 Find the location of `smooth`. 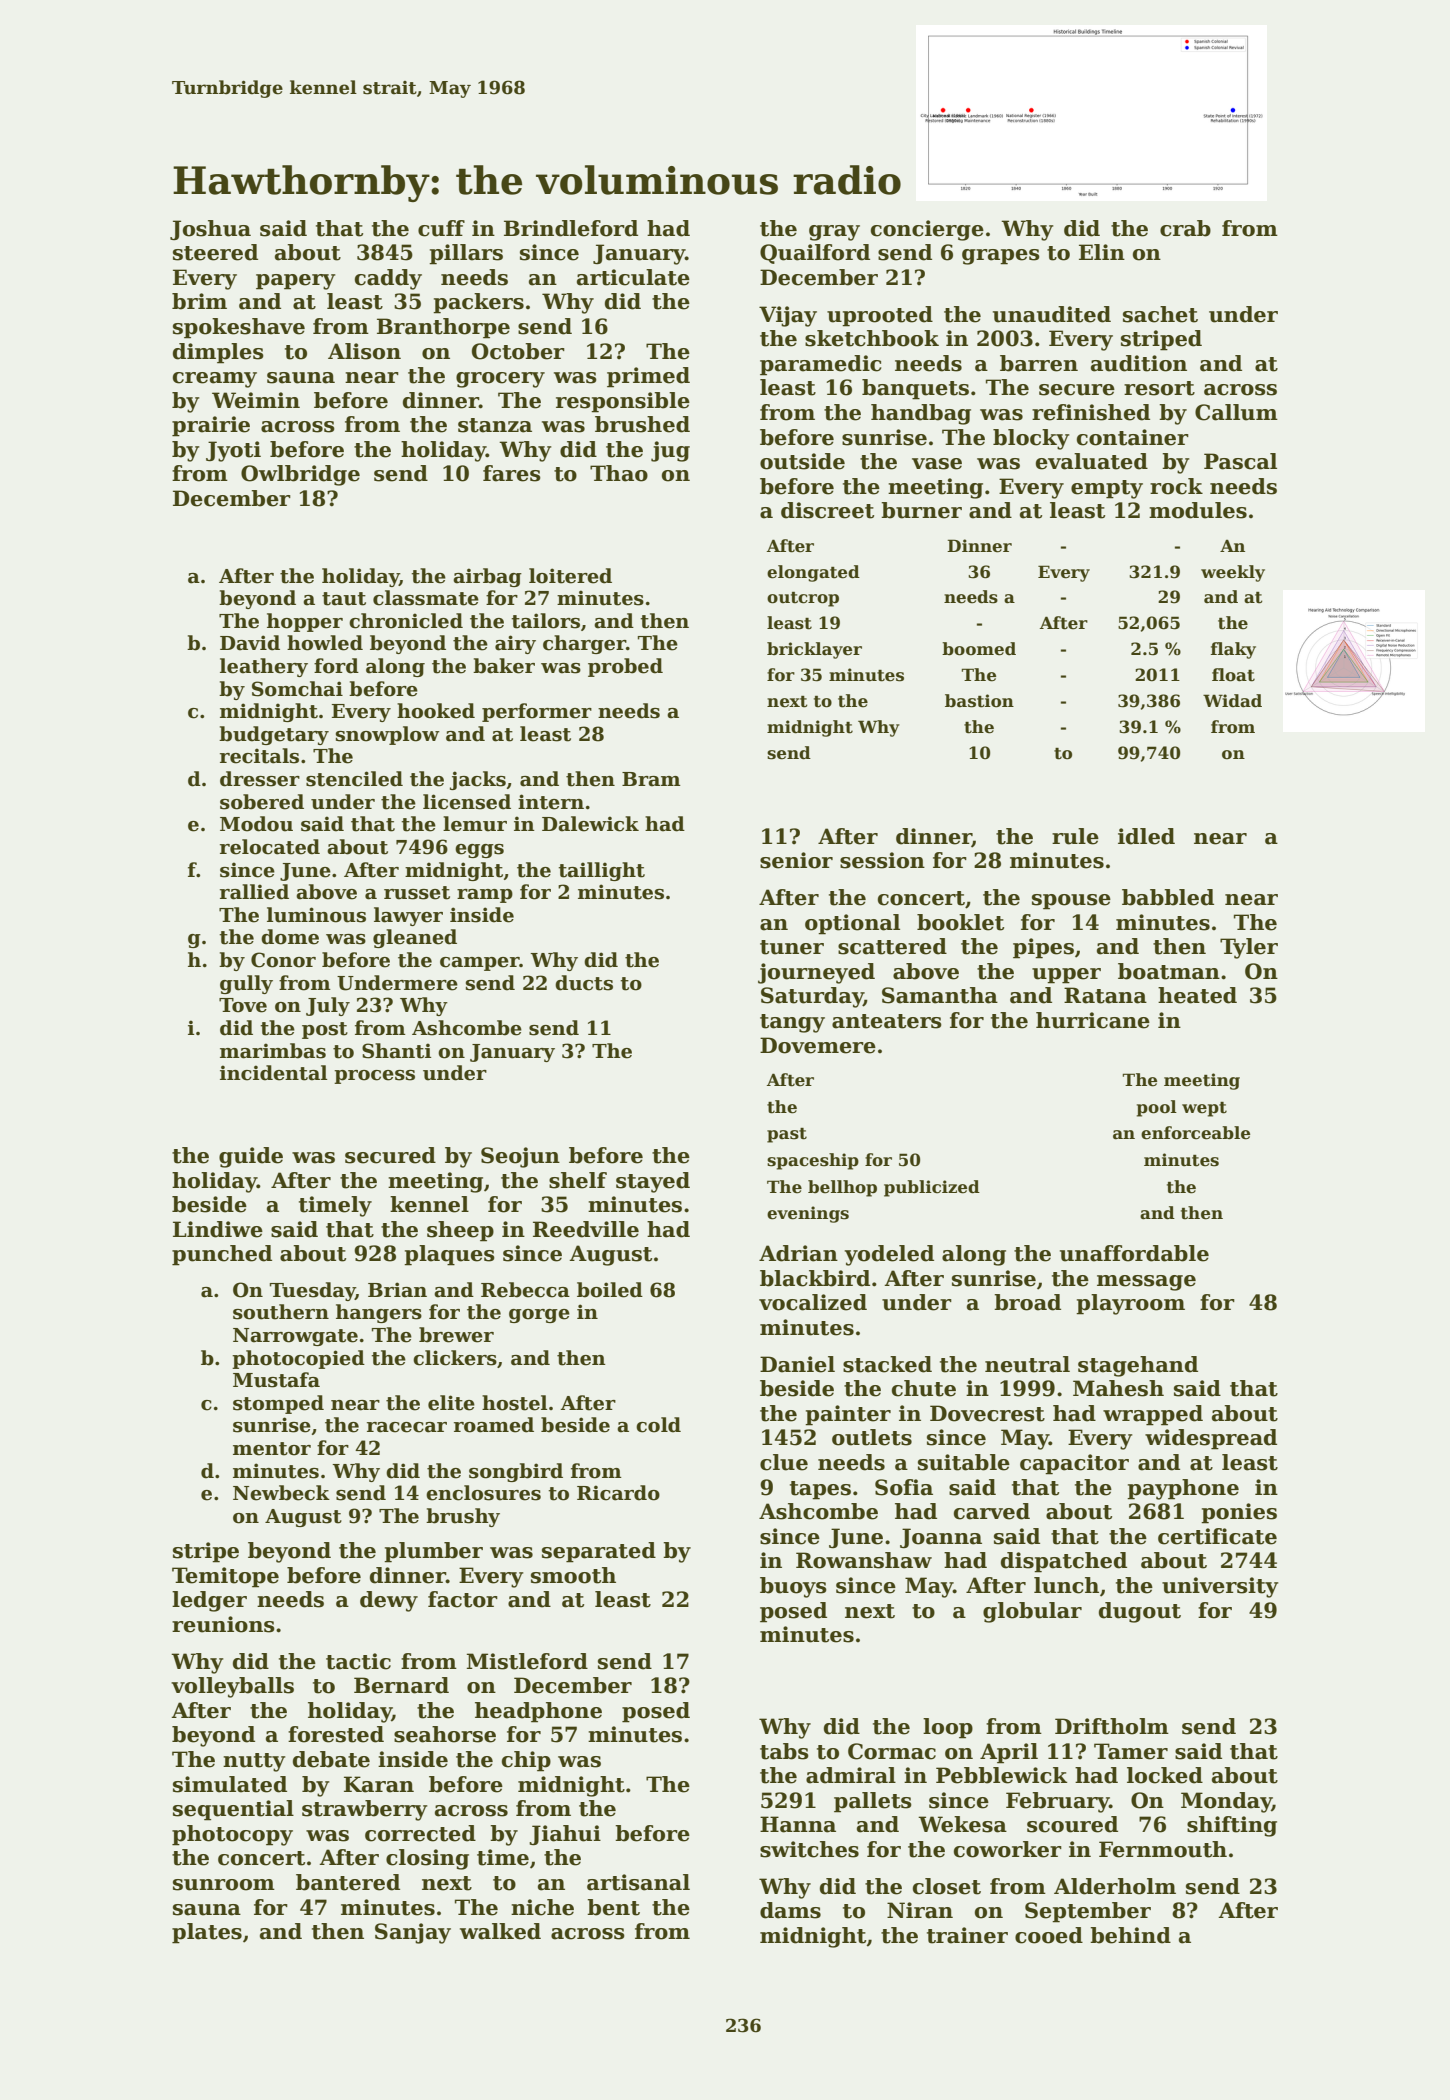

smooth is located at coordinates (573, 1575).
